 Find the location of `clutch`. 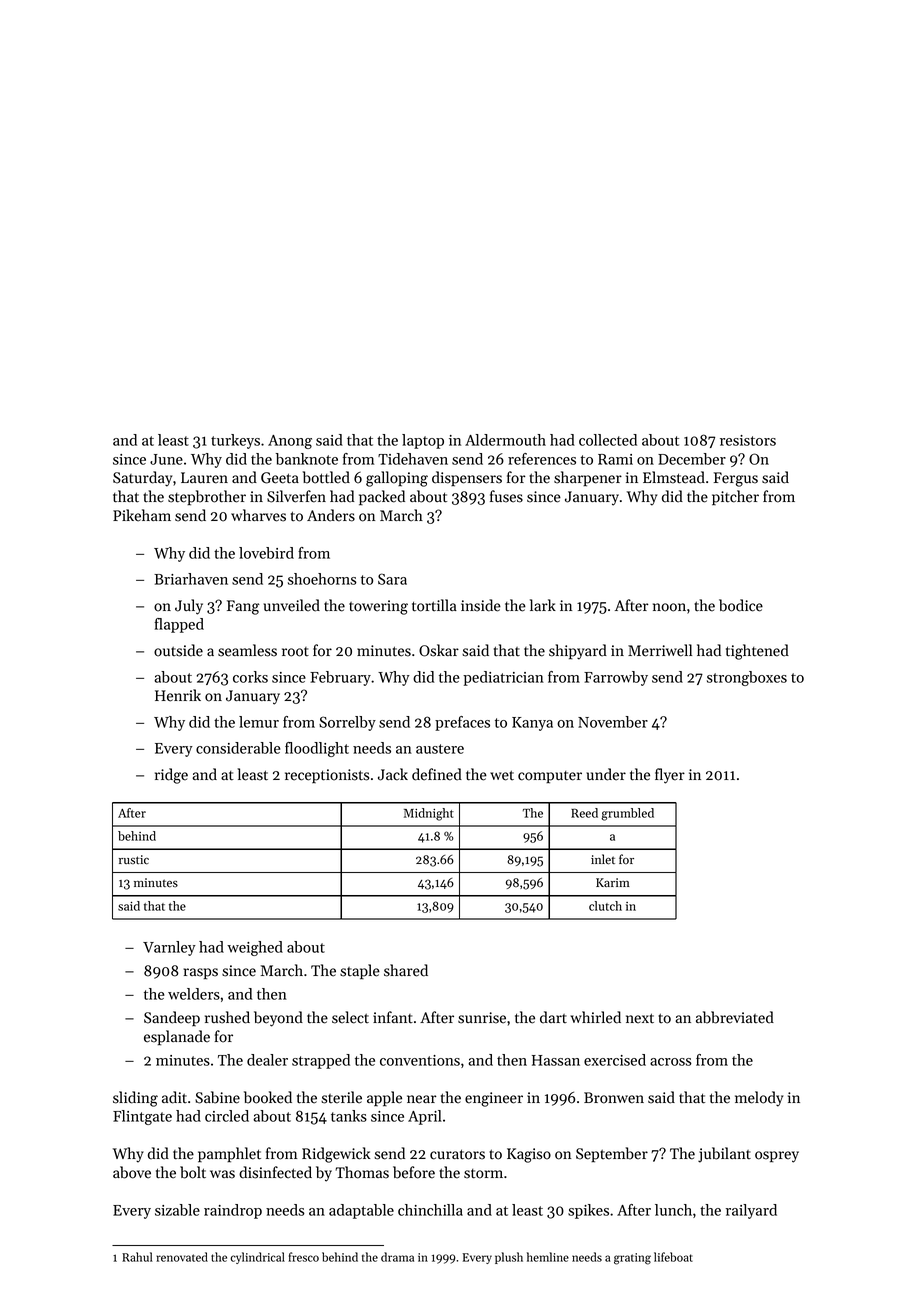

clutch is located at coordinates (605, 906).
